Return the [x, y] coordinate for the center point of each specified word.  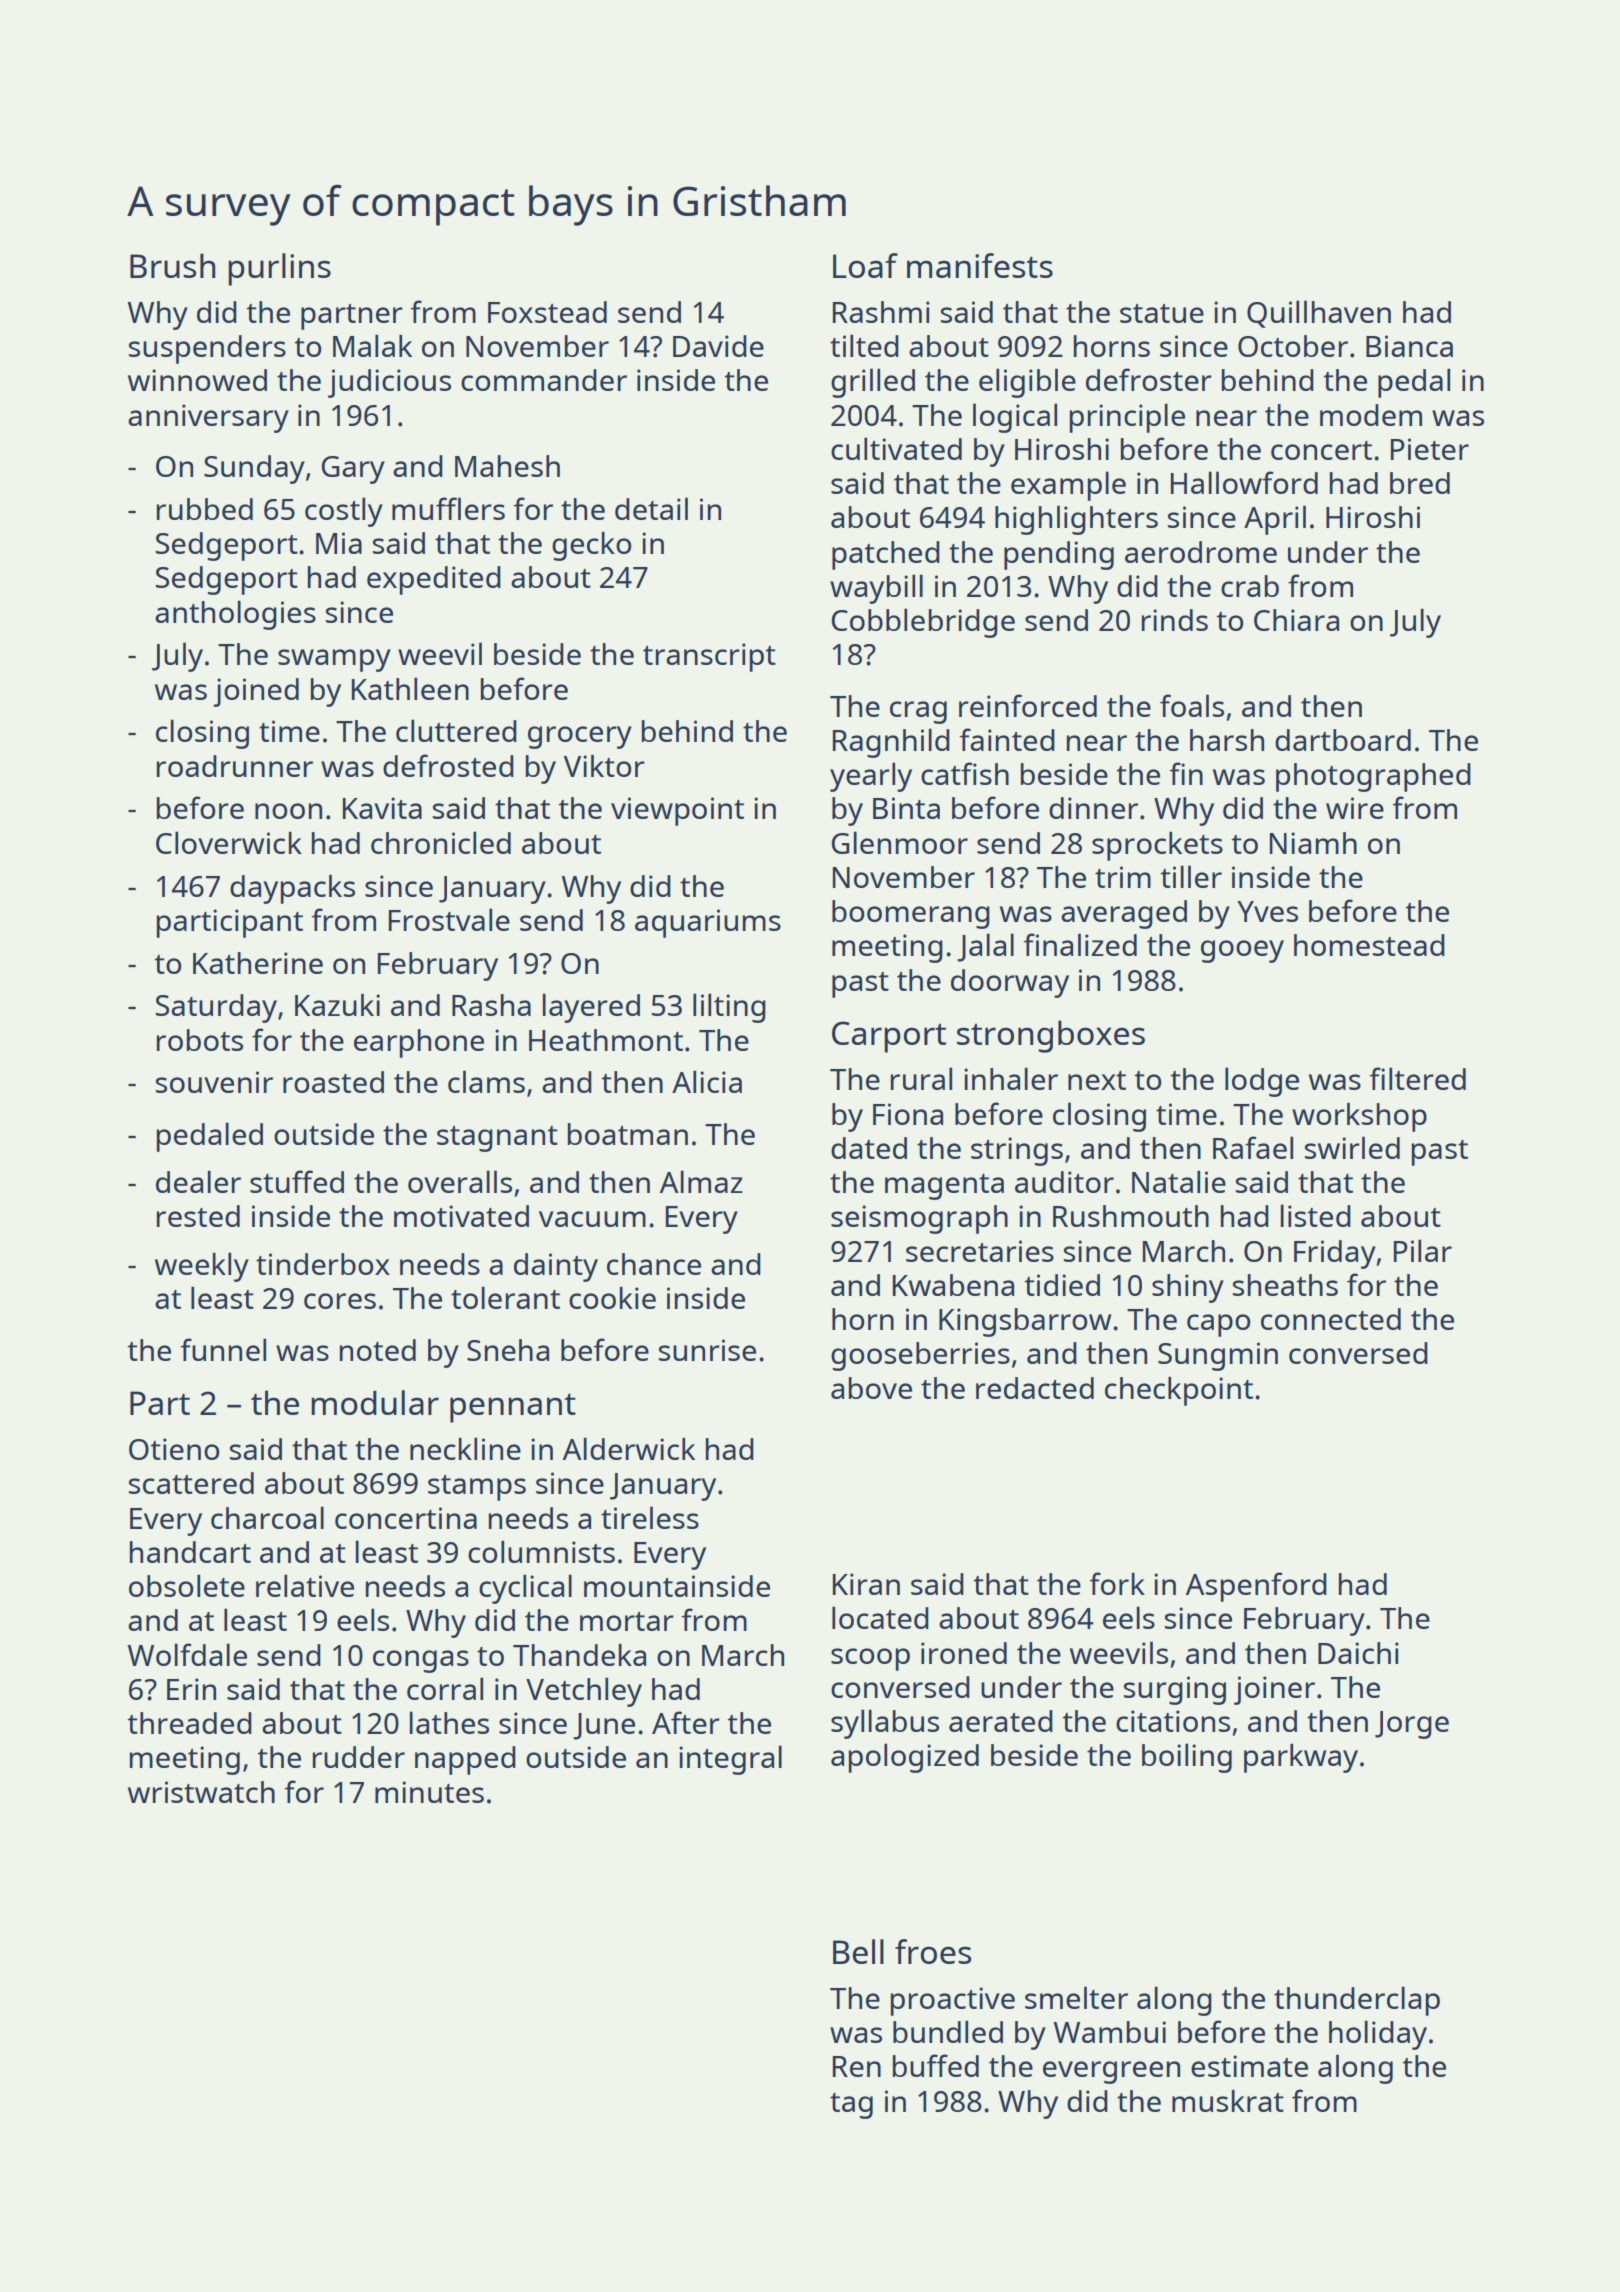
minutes [429, 1792]
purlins [279, 269]
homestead [1369, 945]
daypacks [292, 889]
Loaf [865, 265]
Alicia [707, 1081]
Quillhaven [1319, 314]
